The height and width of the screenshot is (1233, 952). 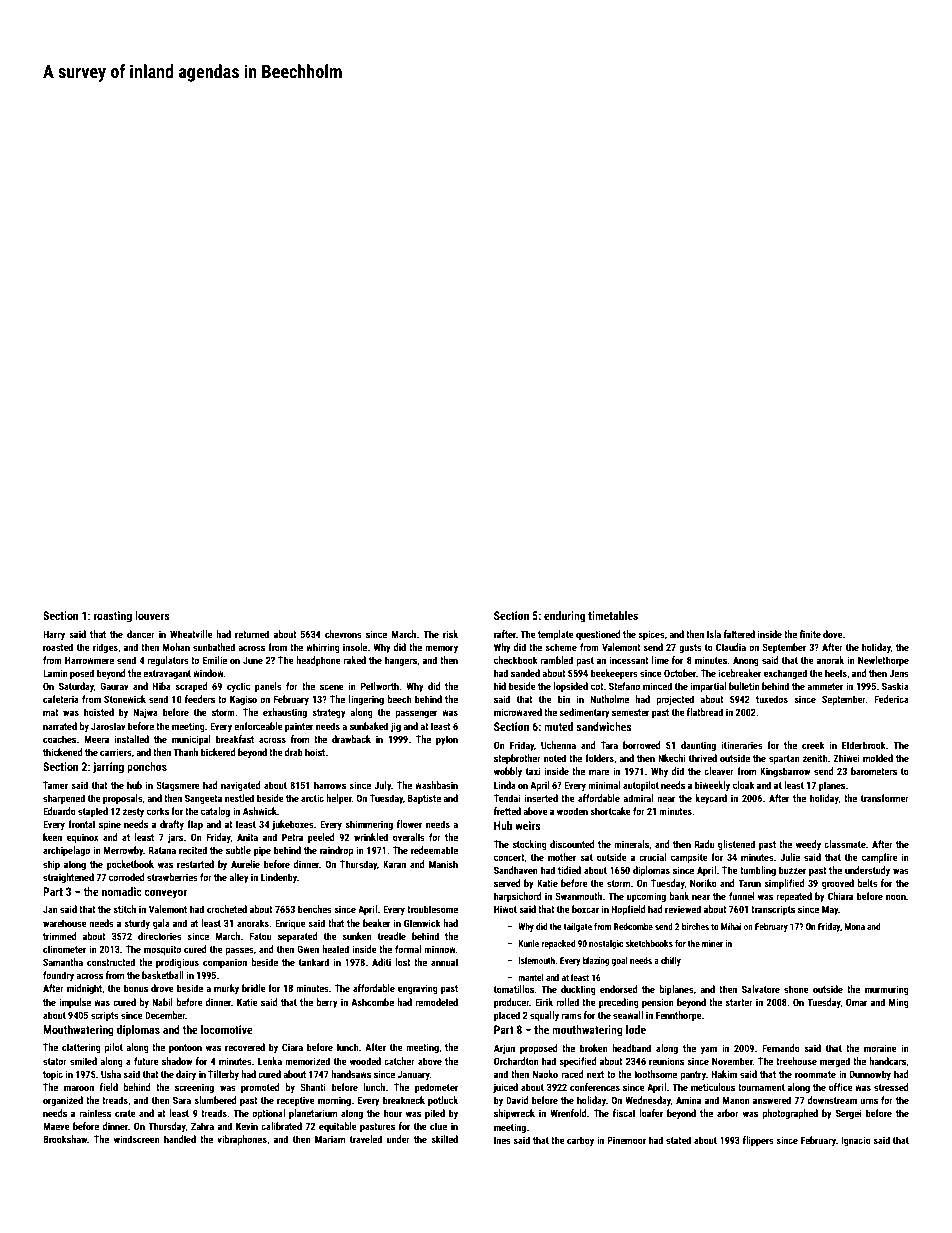 What do you see at coordinates (530, 977) in the screenshot?
I see `mantel` at bounding box center [530, 977].
